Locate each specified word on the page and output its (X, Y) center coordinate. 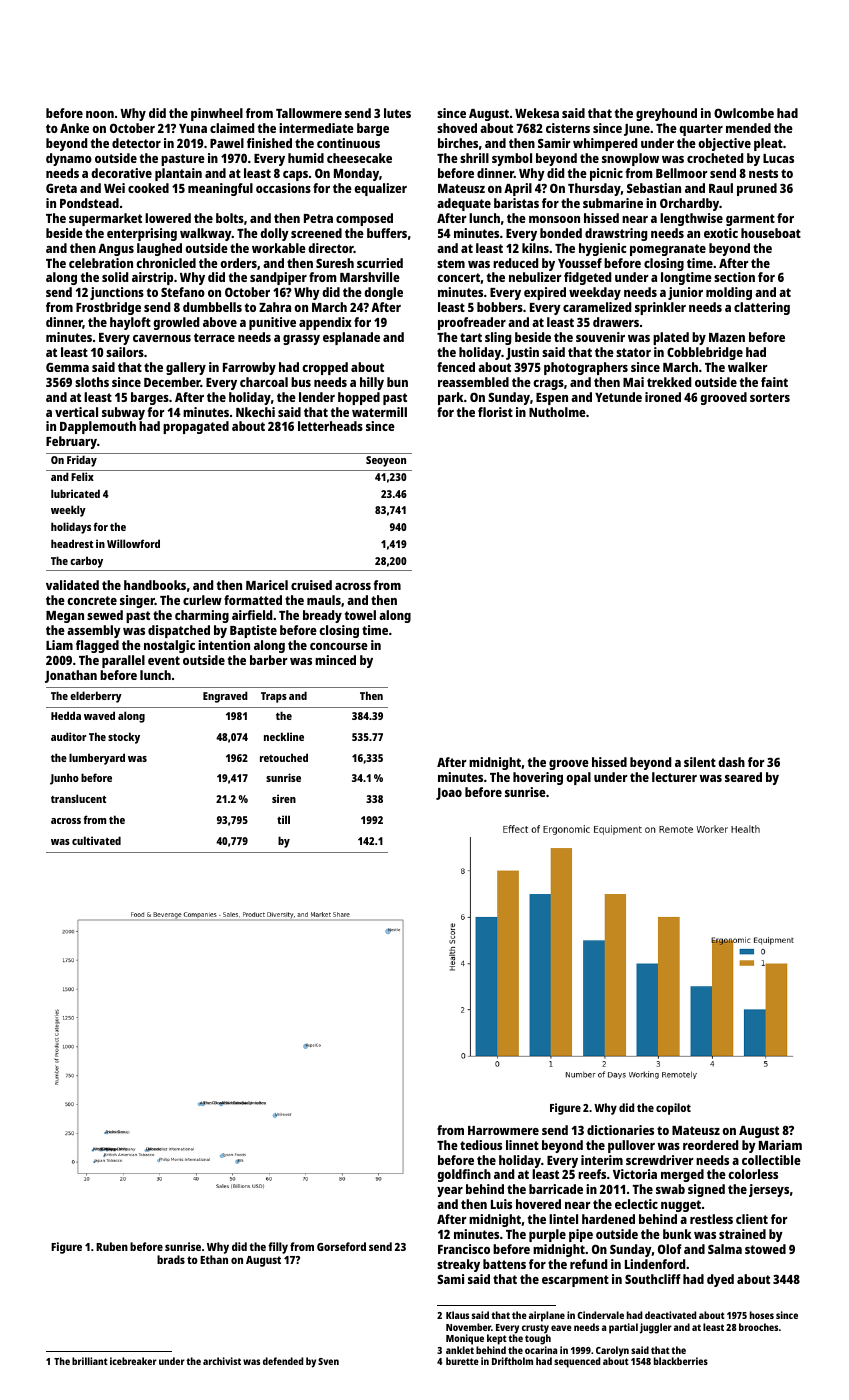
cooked (148, 188)
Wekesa (537, 113)
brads (171, 1259)
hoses (762, 1315)
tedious (481, 1145)
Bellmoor (682, 173)
